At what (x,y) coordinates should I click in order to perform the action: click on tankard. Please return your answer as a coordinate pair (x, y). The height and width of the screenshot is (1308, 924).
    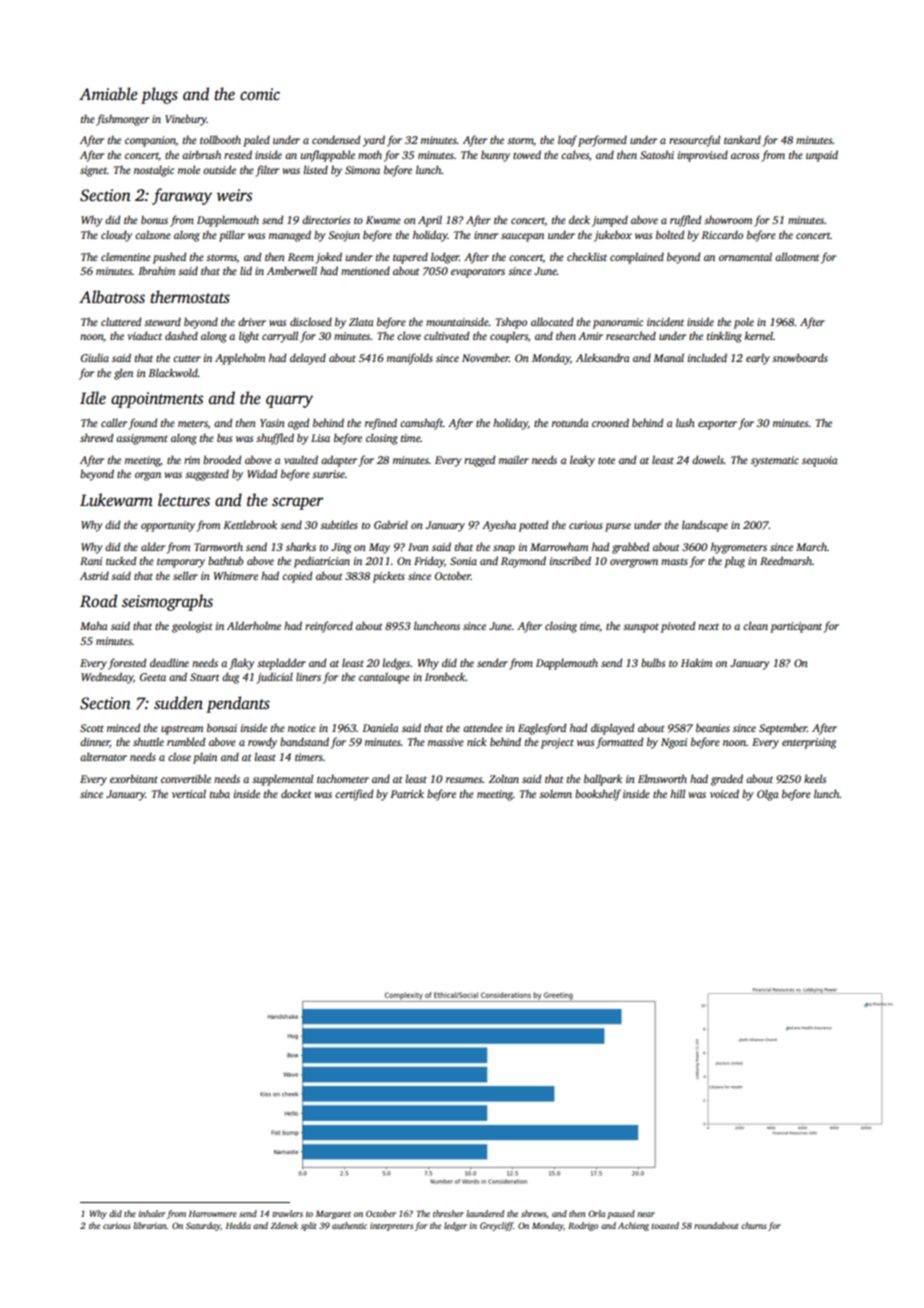
    Looking at the image, I should click on (742, 139).
